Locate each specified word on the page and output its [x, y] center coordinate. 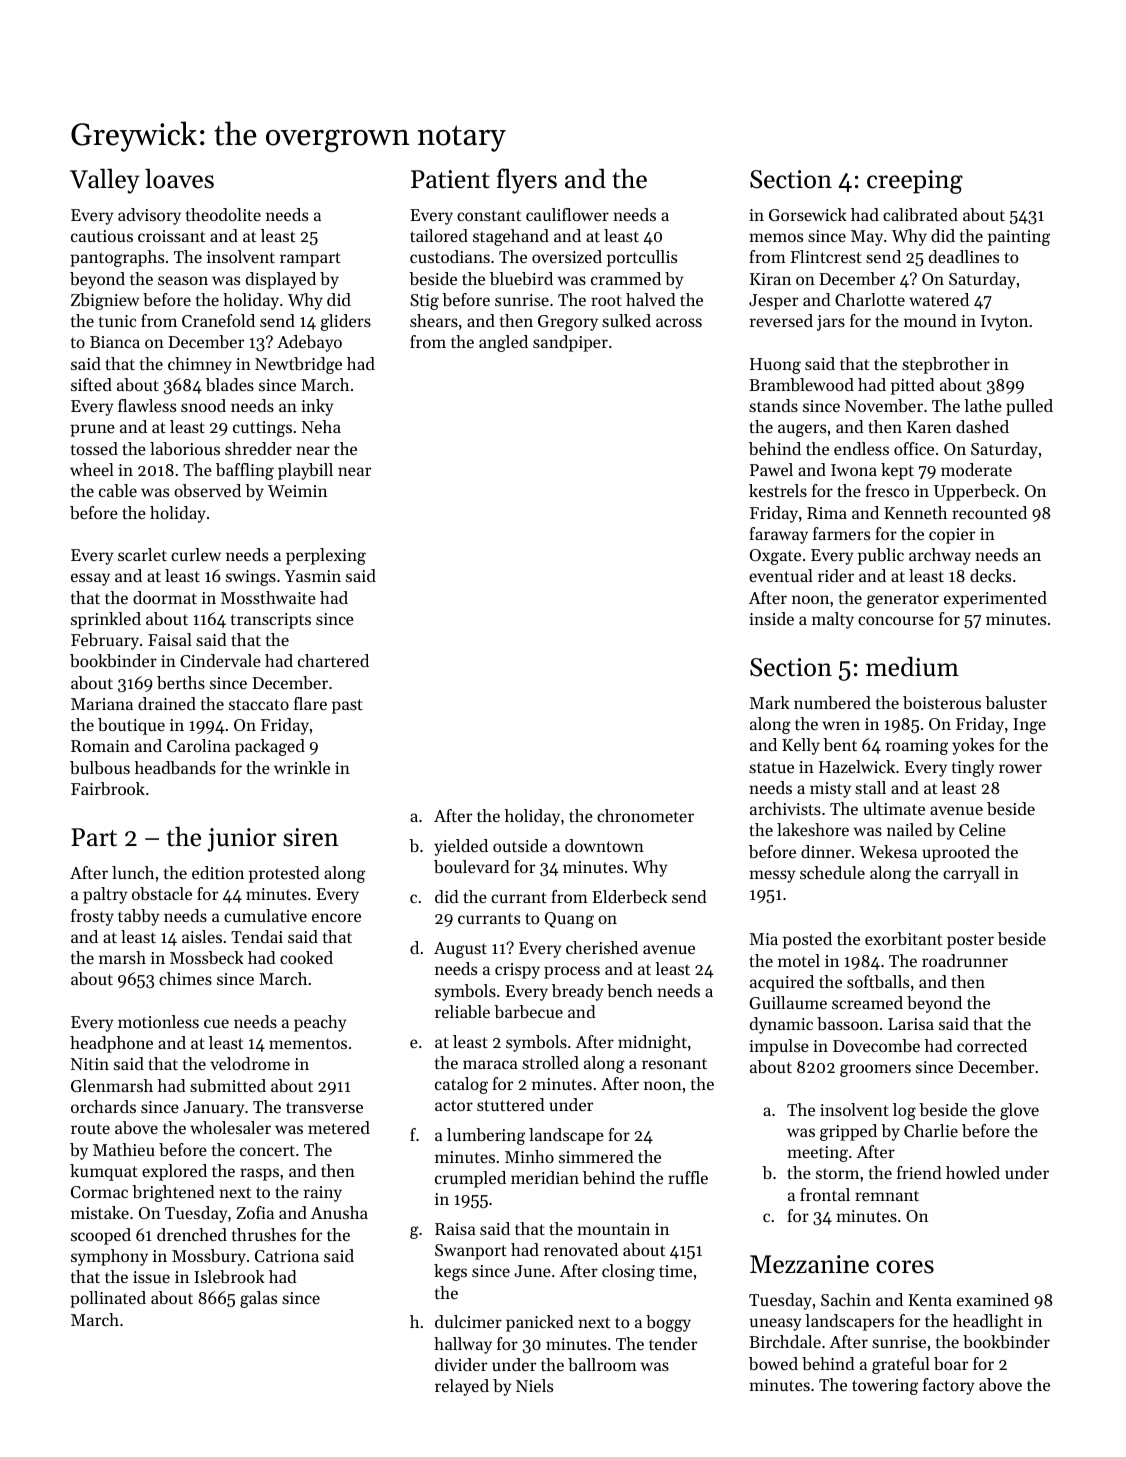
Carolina [198, 745]
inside [771, 618]
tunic [117, 321]
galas [258, 1299]
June [532, 1271]
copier [952, 536]
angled [503, 343]
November [884, 405]
